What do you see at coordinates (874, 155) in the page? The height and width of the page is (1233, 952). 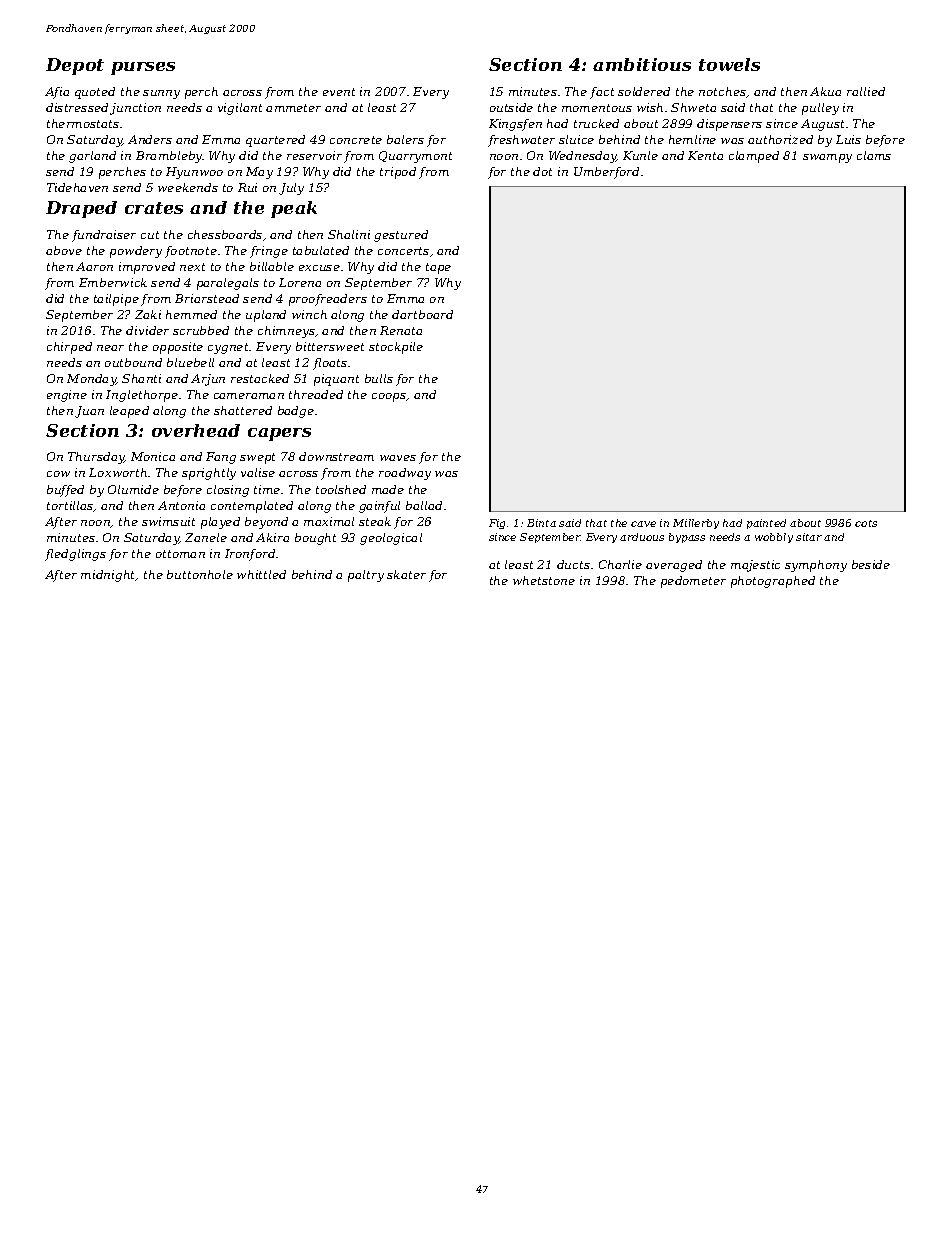 I see `clams` at bounding box center [874, 155].
